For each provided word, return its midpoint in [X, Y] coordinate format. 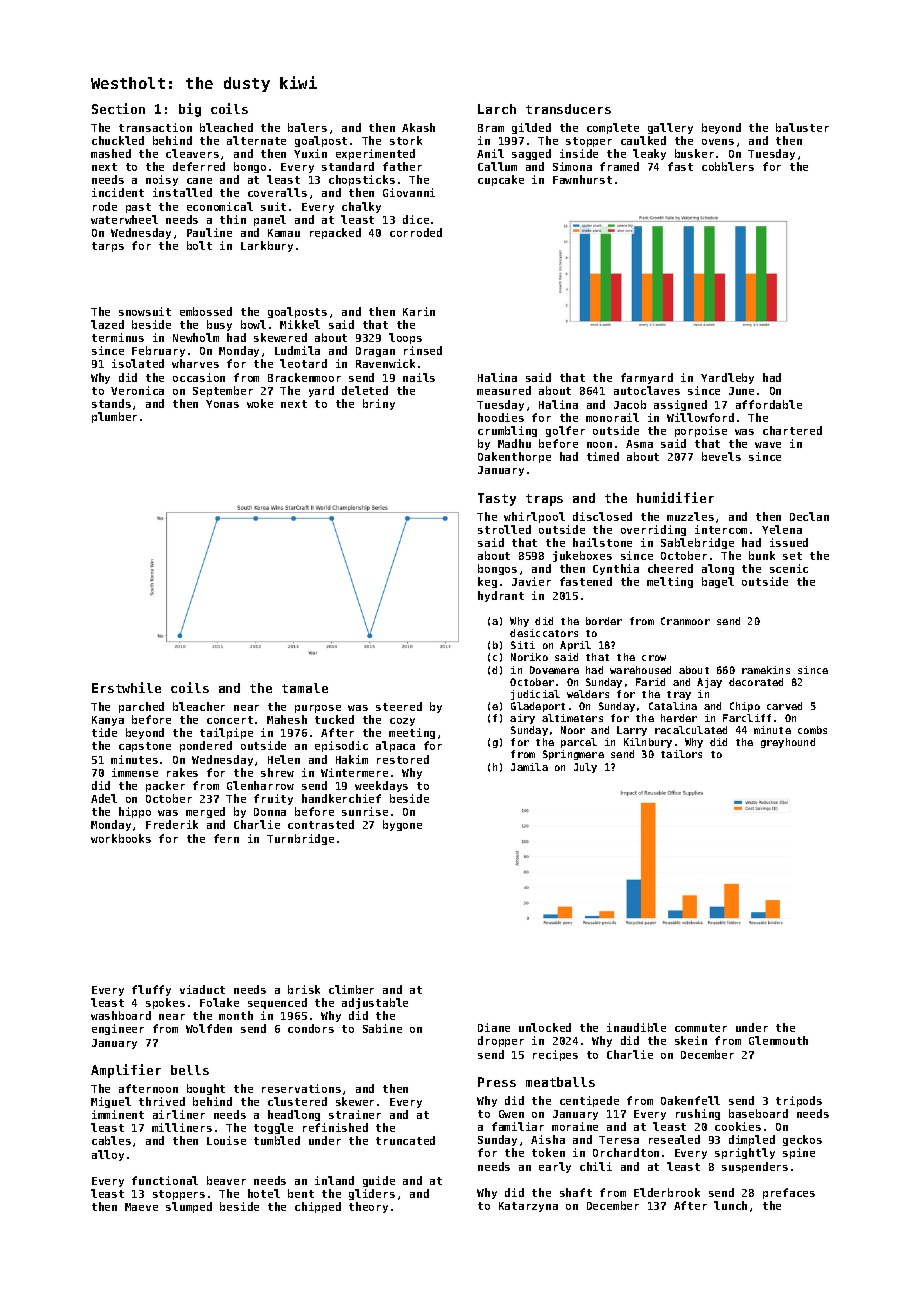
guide [379, 1181]
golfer [565, 431]
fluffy [151, 990]
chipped [318, 1207]
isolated [138, 363]
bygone [402, 825]
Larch [497, 109]
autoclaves [647, 390]
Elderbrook [667, 1192]
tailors [681, 754]
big [190, 110]
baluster [802, 127]
